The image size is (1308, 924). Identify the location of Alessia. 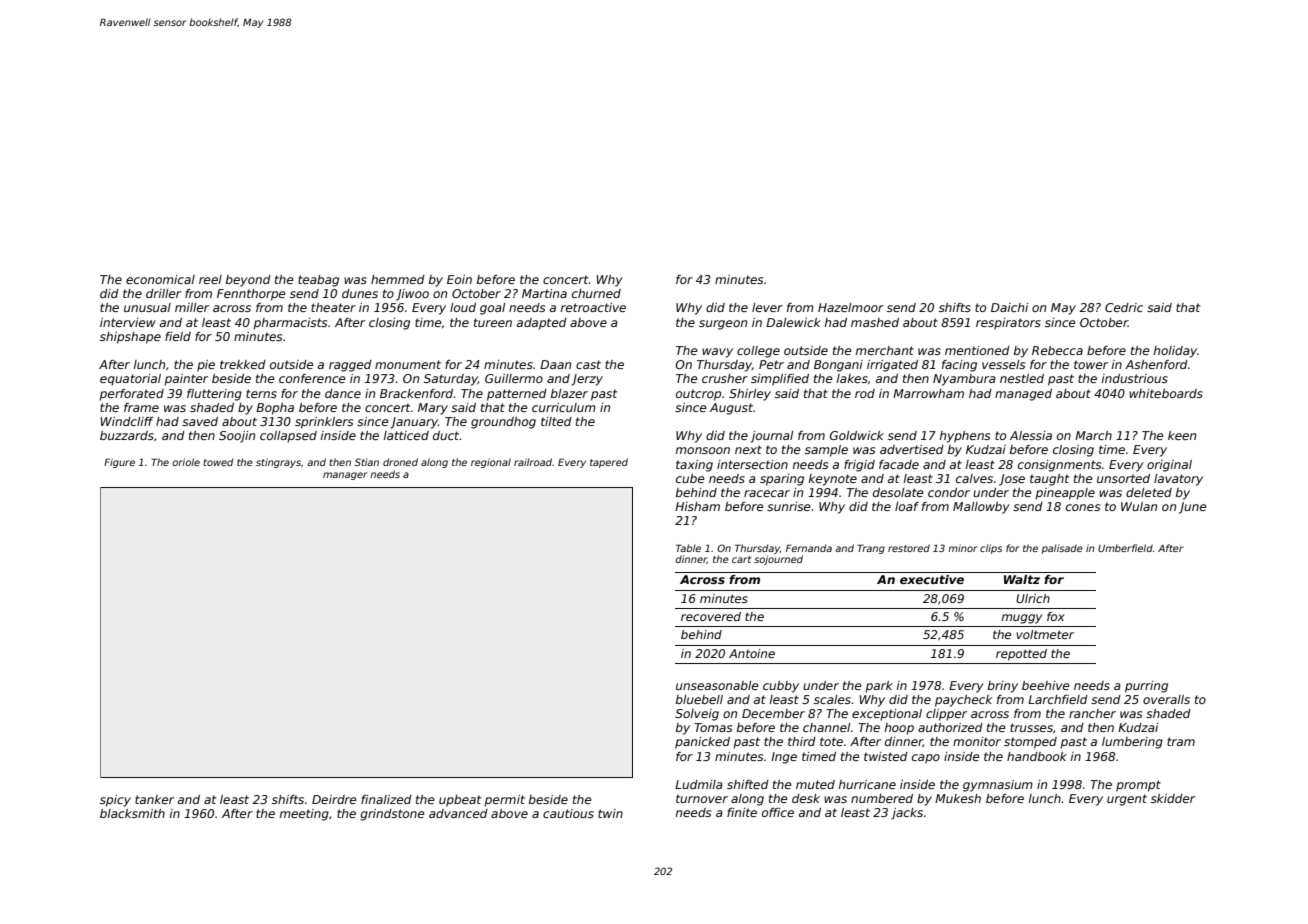
(1031, 435).
